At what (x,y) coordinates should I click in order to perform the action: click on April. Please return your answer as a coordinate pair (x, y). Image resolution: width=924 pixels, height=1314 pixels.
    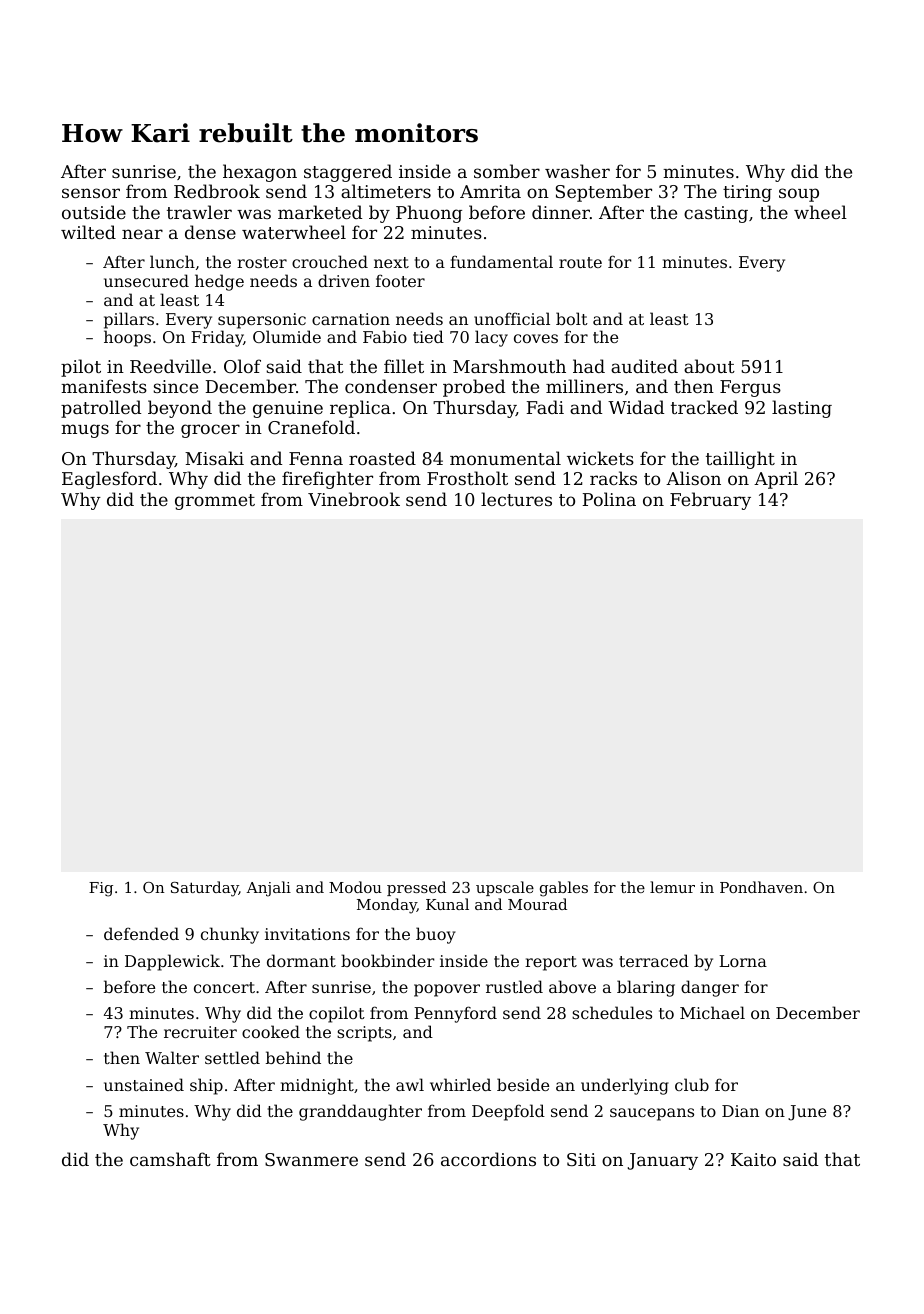
    Looking at the image, I should click on (776, 480).
